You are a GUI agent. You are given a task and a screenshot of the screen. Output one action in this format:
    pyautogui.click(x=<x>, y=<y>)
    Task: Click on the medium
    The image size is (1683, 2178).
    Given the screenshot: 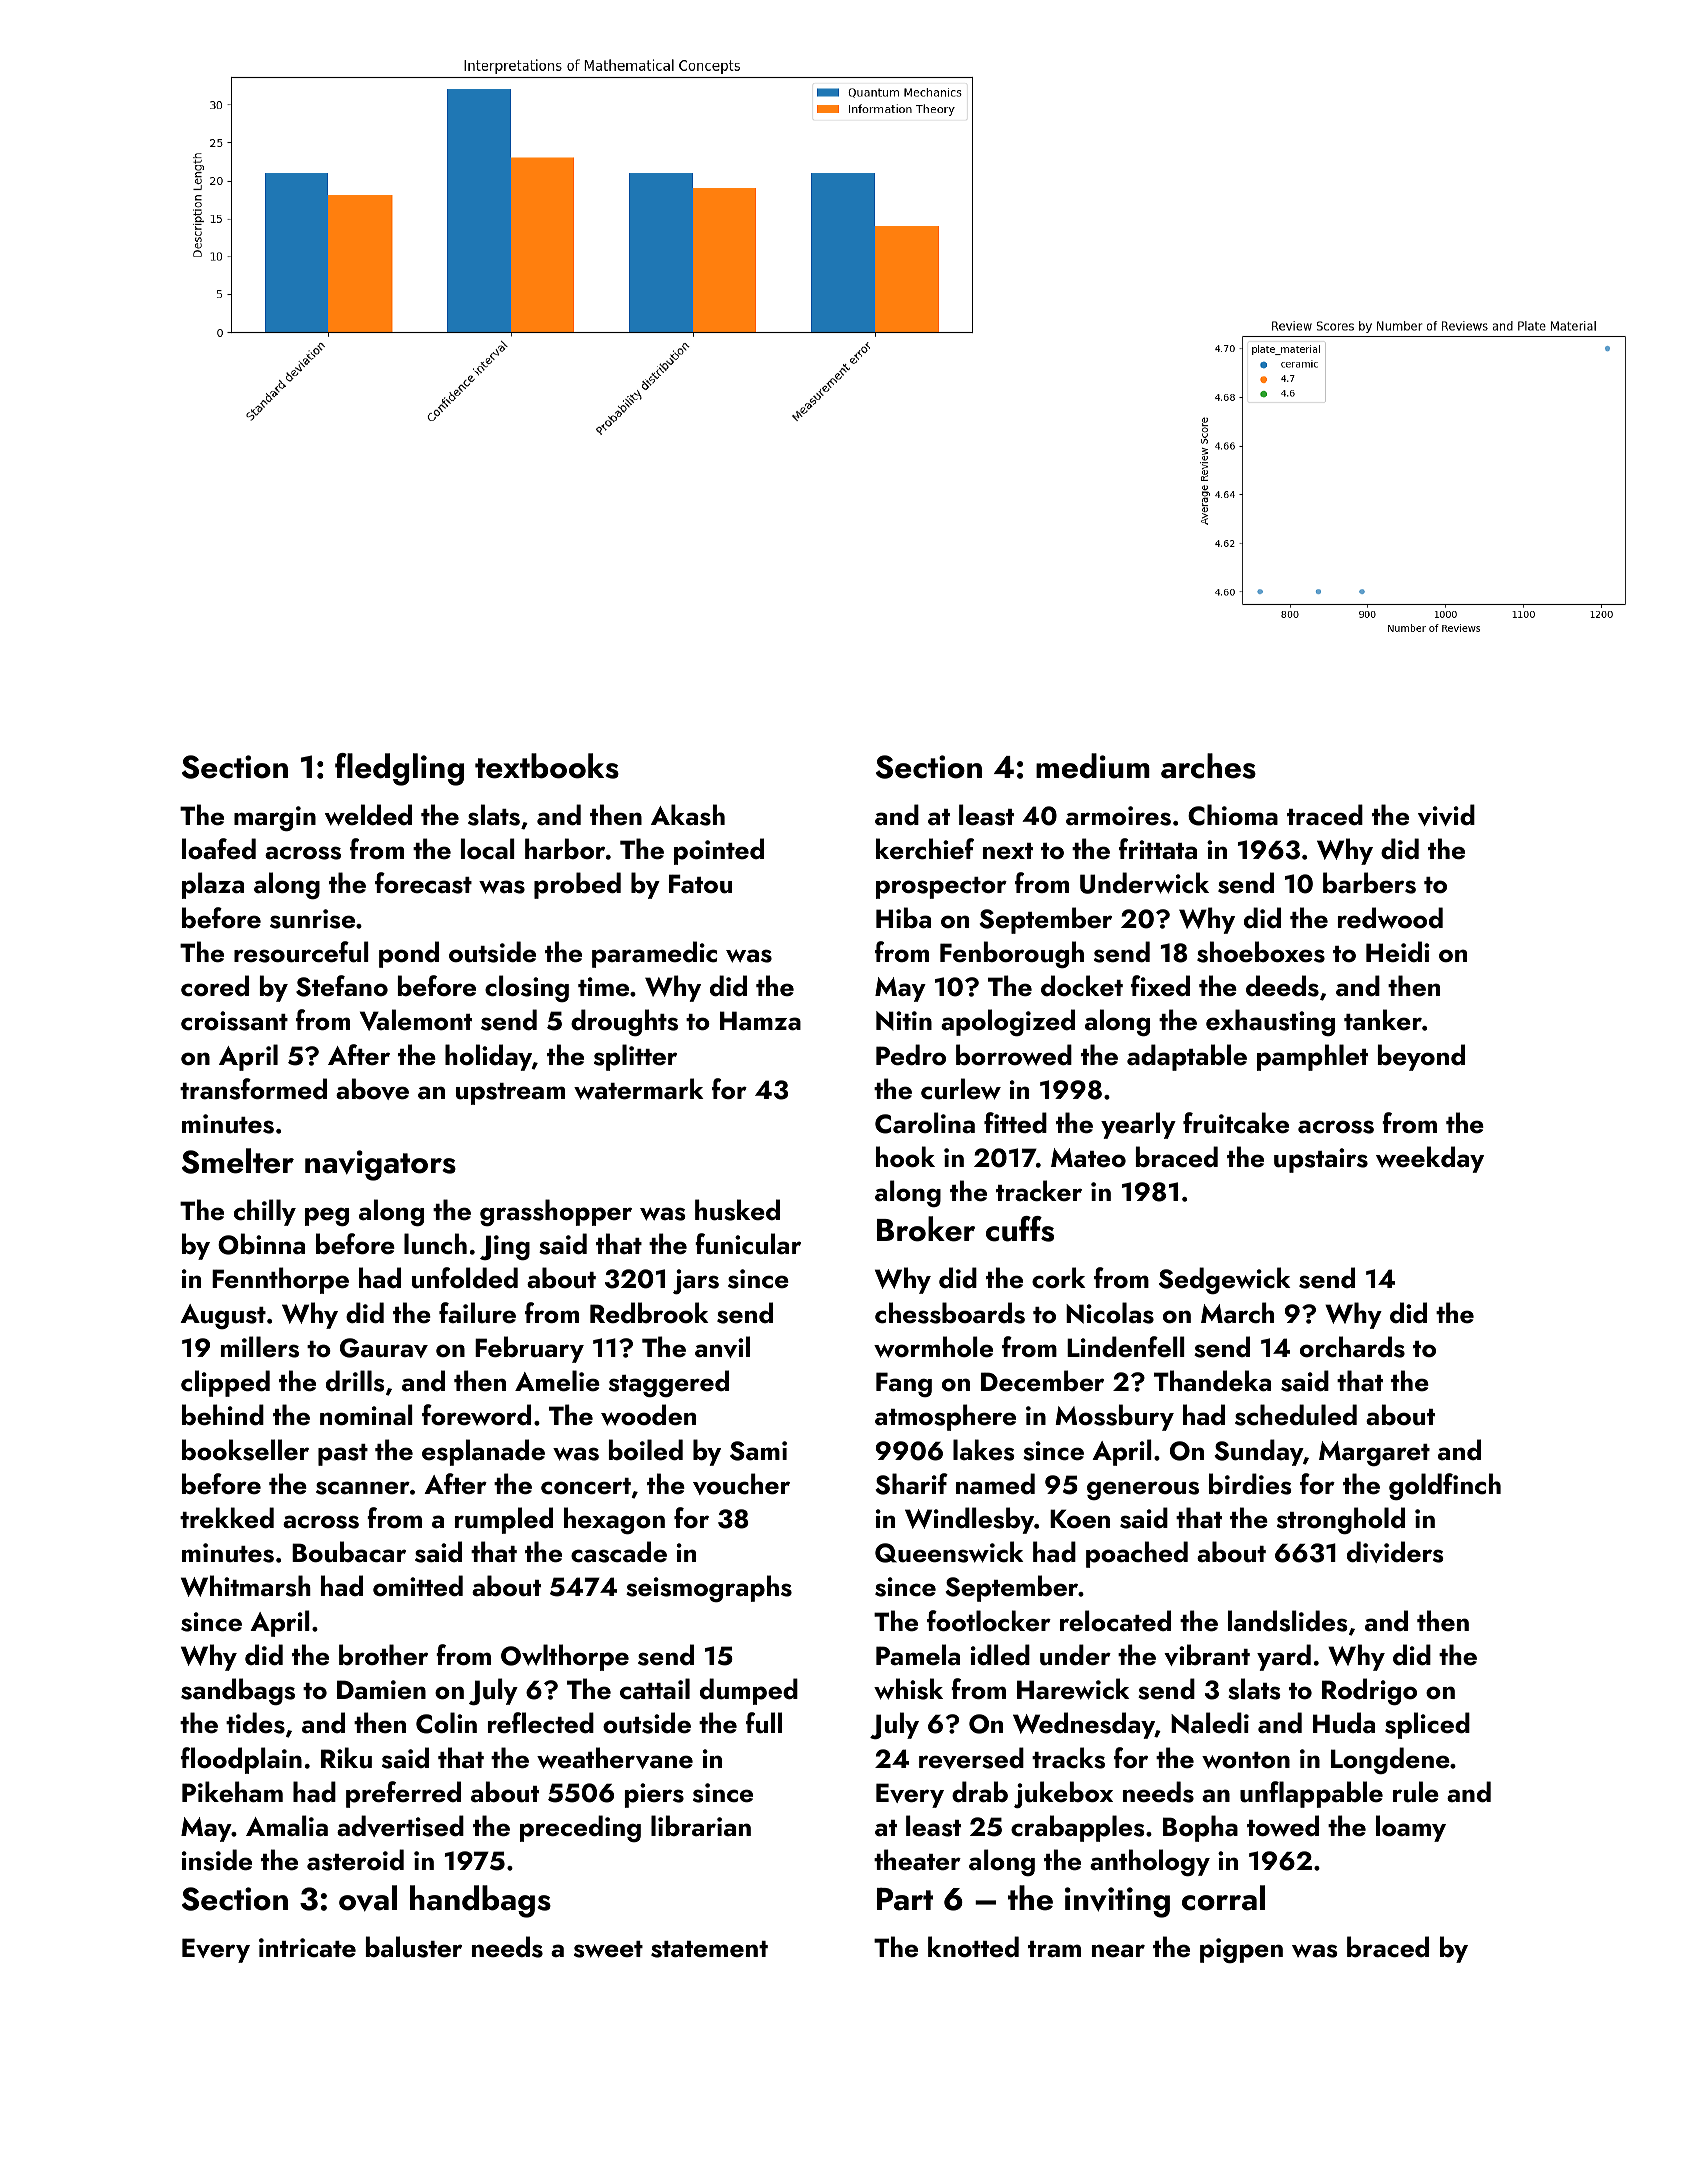 What is the action you would take?
    pyautogui.click(x=1093, y=766)
